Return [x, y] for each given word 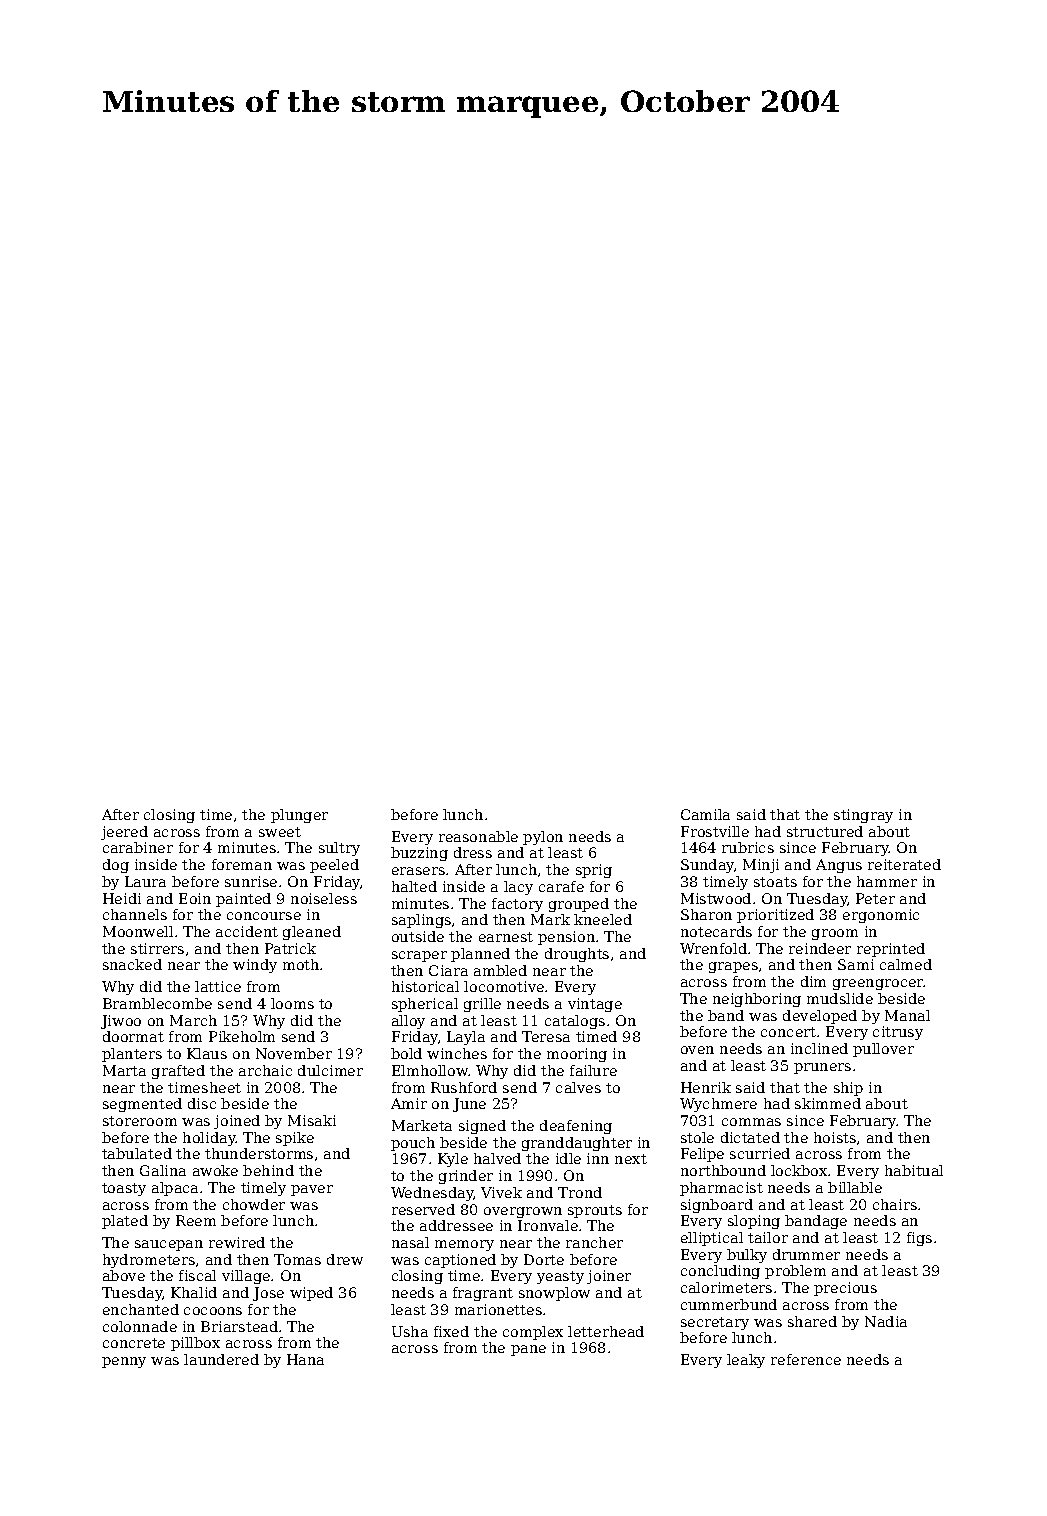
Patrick [290, 948]
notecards [716, 931]
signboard [717, 1206]
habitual [914, 1170]
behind [268, 1170]
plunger [299, 816]
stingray [863, 816]
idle [568, 1158]
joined [237, 1122]
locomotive [504, 986]
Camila [705, 814]
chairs [895, 1204]
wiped [311, 1294]
